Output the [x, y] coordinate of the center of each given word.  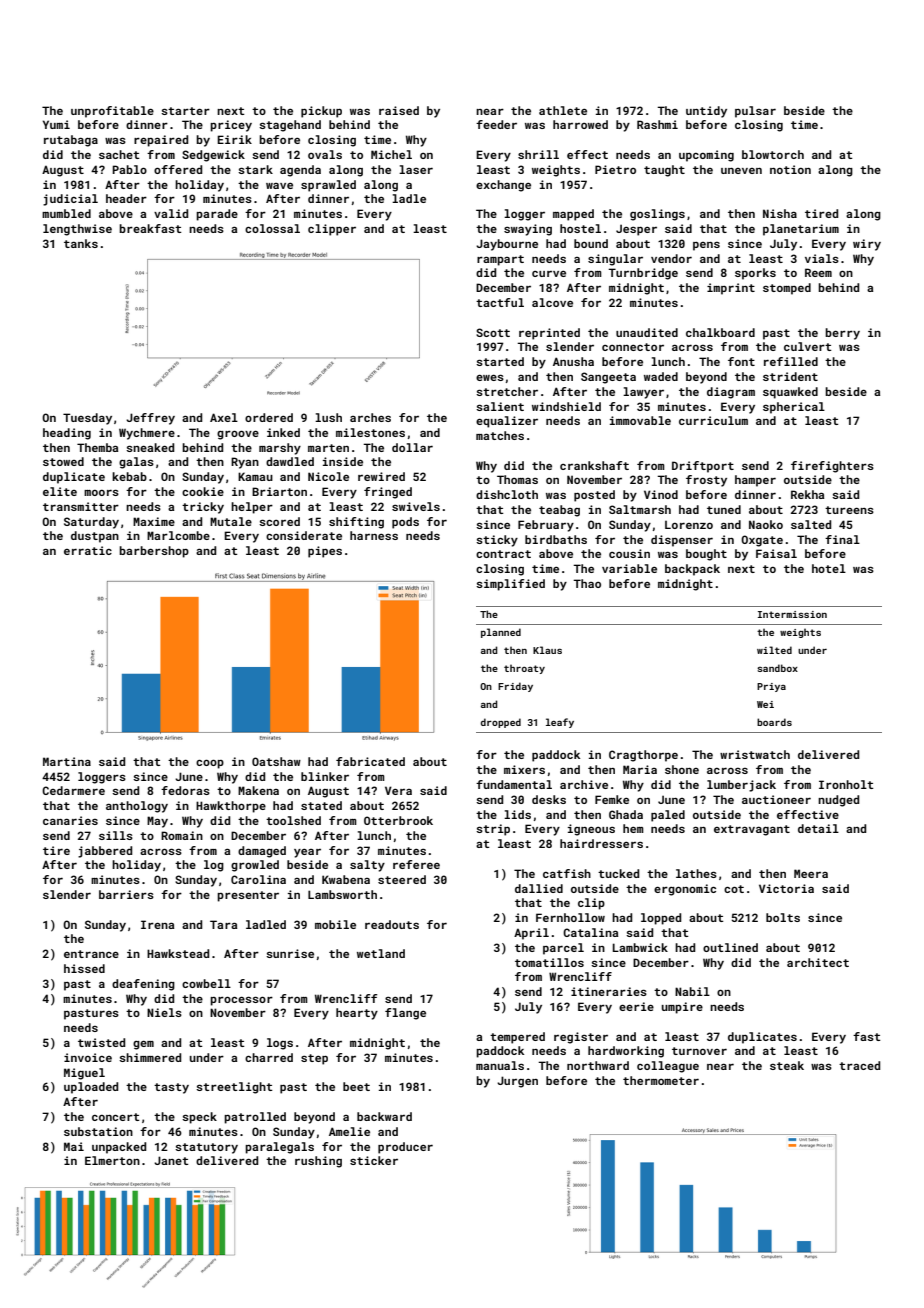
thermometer [661, 1080]
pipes [325, 552]
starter [185, 111]
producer [405, 1148]
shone [682, 769]
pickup [321, 112]
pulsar [755, 112]
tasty [171, 1088]
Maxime [154, 521]
